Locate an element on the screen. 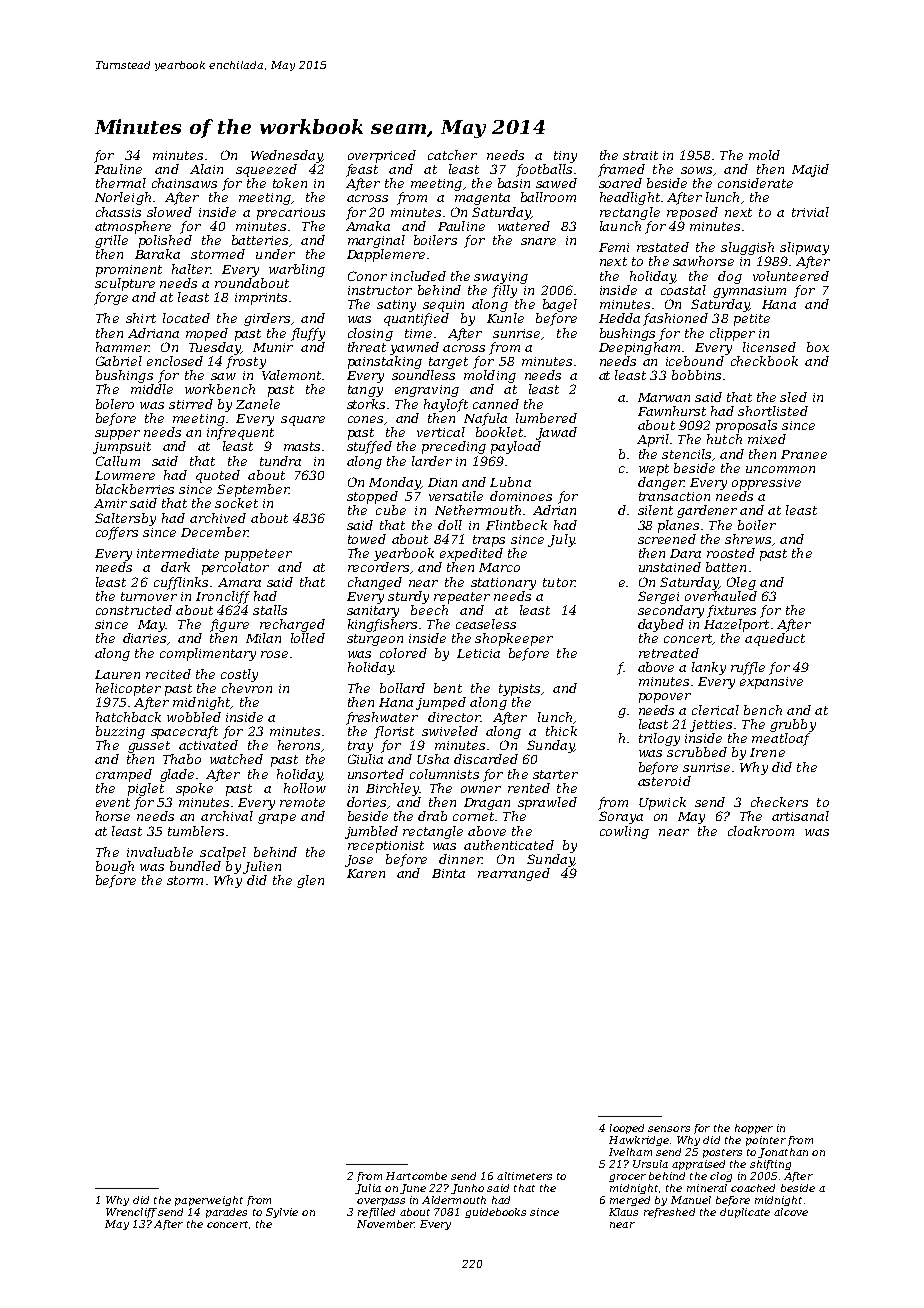 This screenshot has width=924, height=1308. coffers is located at coordinates (117, 533).
